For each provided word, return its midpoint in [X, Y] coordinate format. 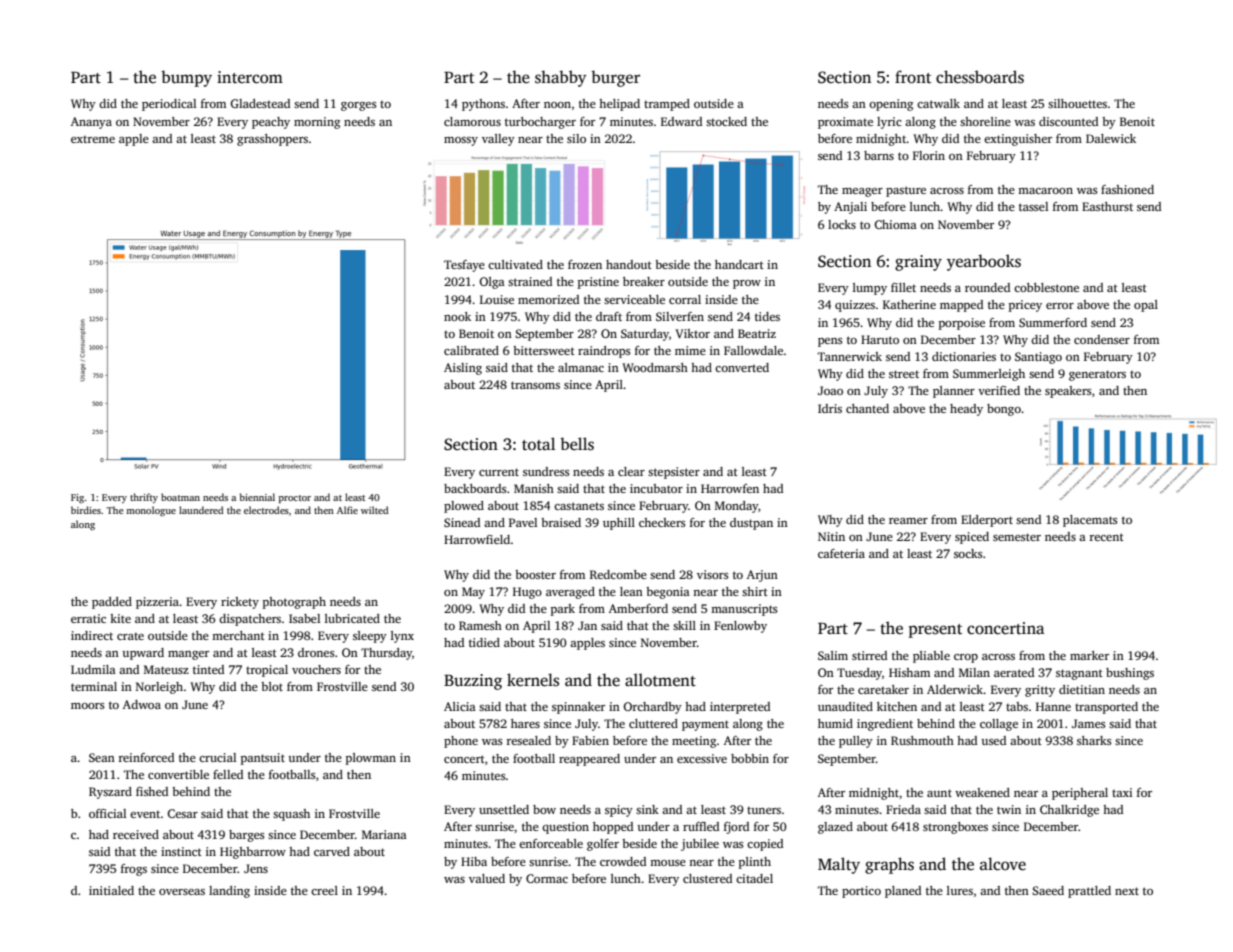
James [1089, 723]
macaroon [1045, 191]
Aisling [463, 369]
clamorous [472, 121]
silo [576, 138]
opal [1146, 306]
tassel [1033, 206]
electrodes [266, 510]
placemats [1090, 521]
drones [316, 652]
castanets [579, 506]
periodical [169, 105]
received [136, 834]
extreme [93, 139]
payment [705, 725]
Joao [830, 390]
